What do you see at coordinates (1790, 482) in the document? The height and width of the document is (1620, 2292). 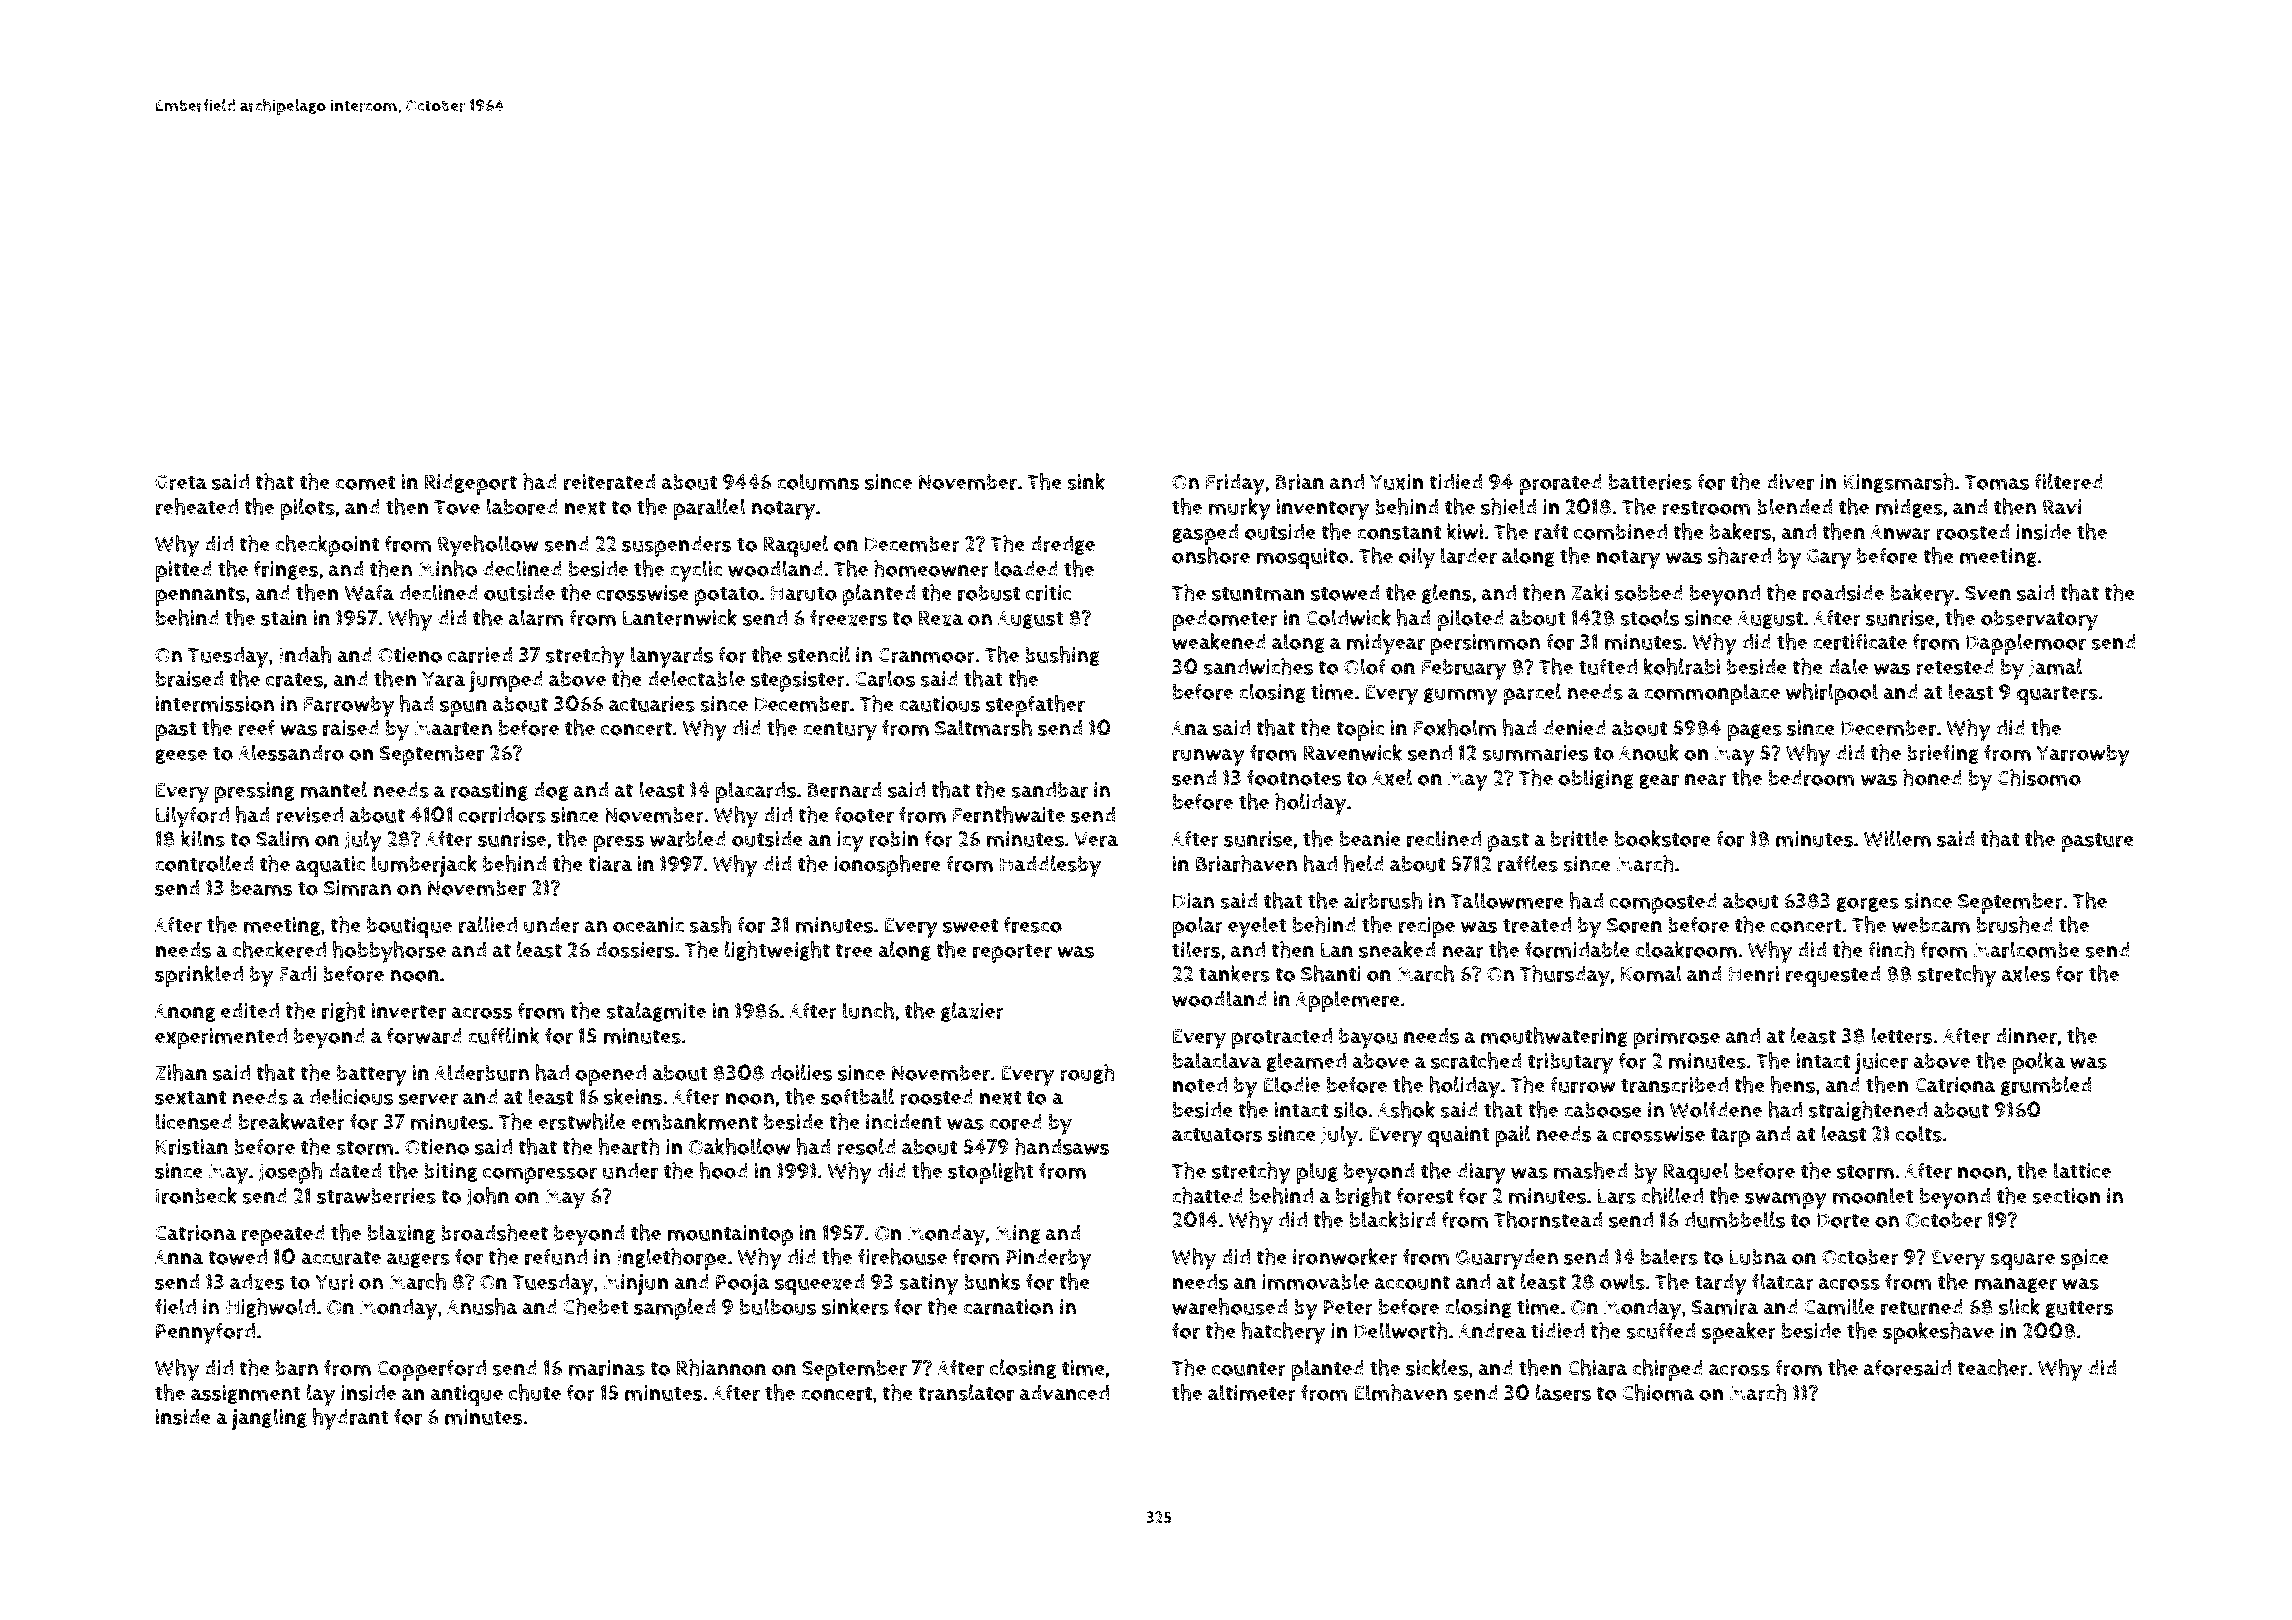 I see `diver` at bounding box center [1790, 482].
